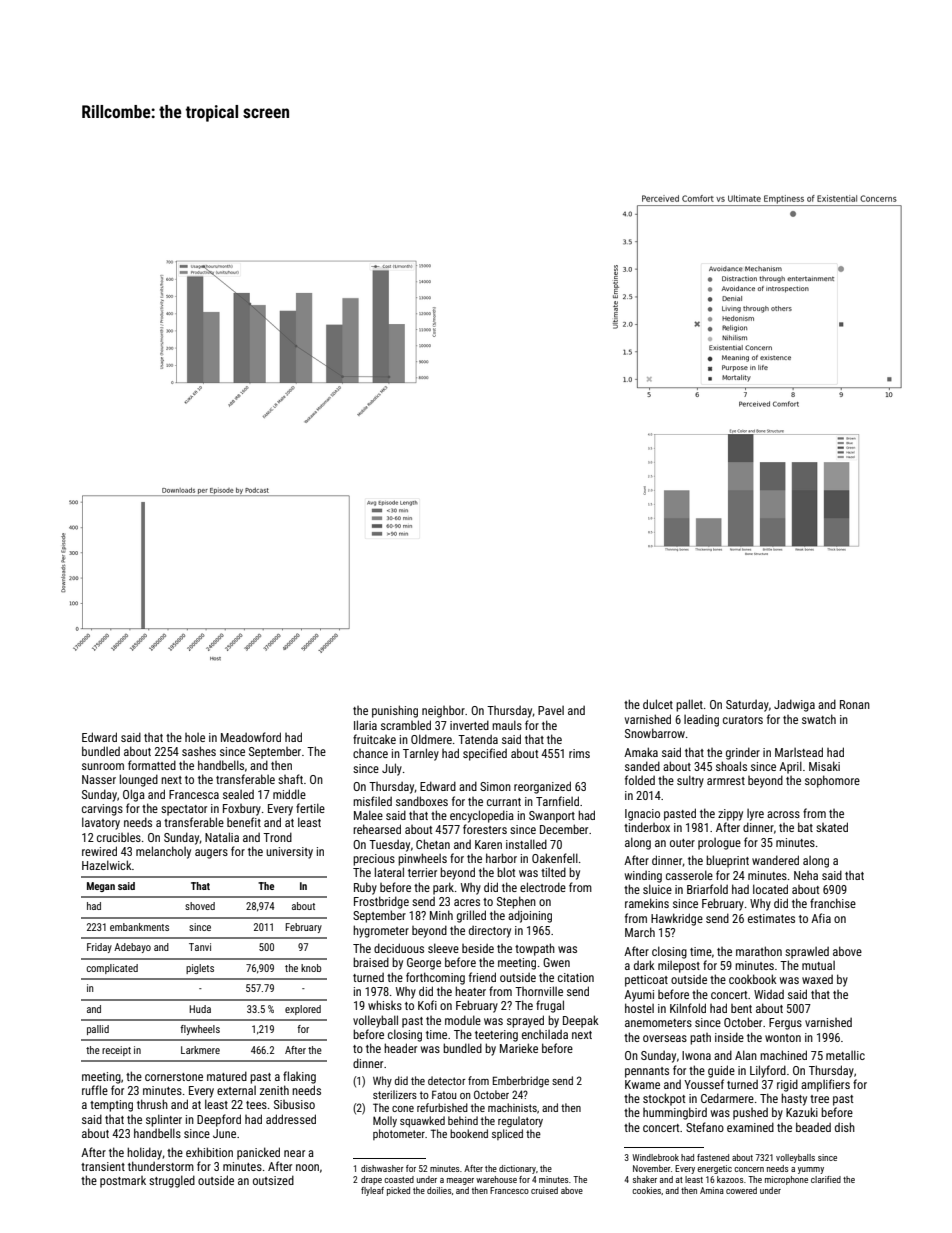 This image has width=952, height=1233. Describe the element at coordinates (557, 801) in the image. I see `Tarnfield` at that location.
